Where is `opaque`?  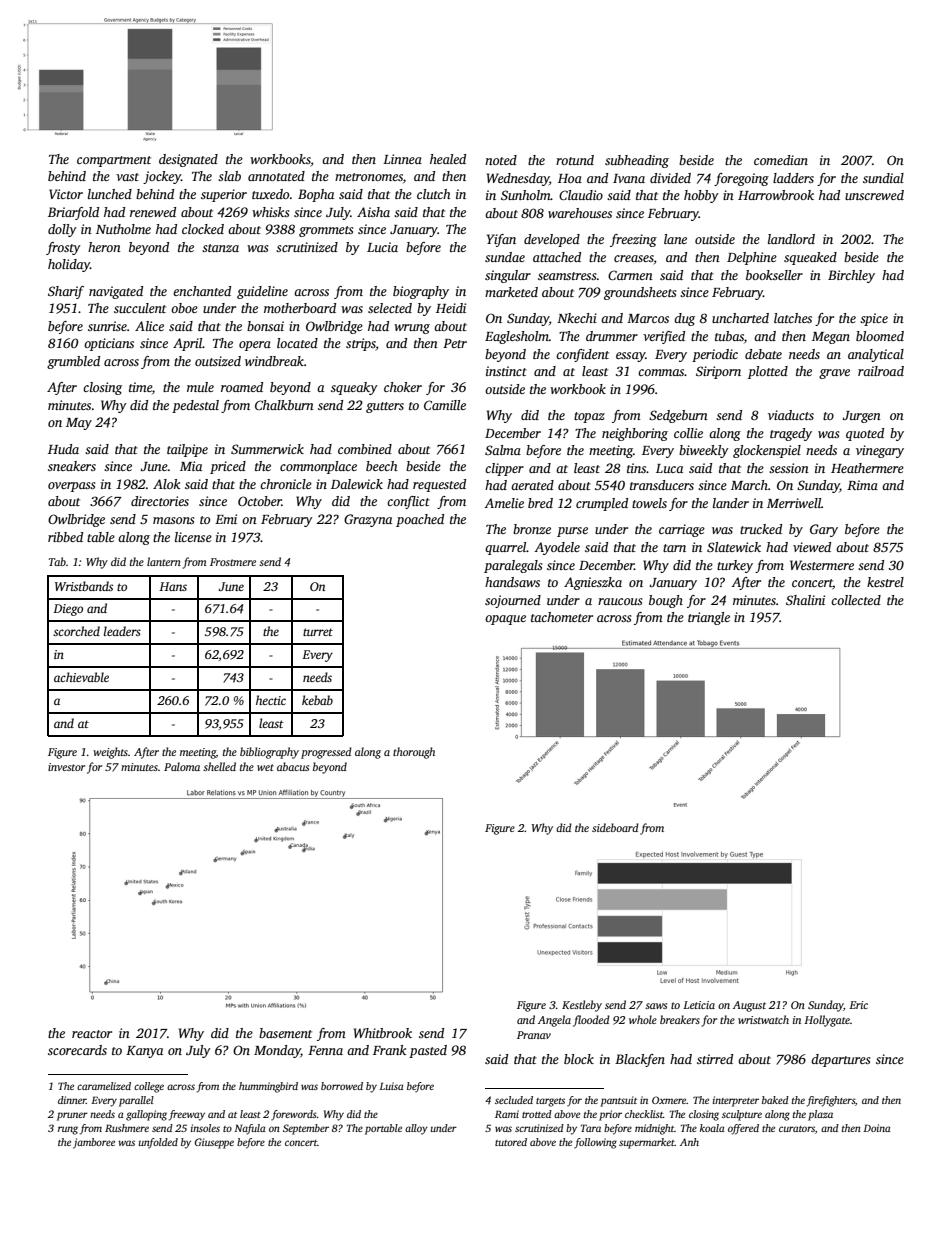
opaque is located at coordinates (505, 620).
